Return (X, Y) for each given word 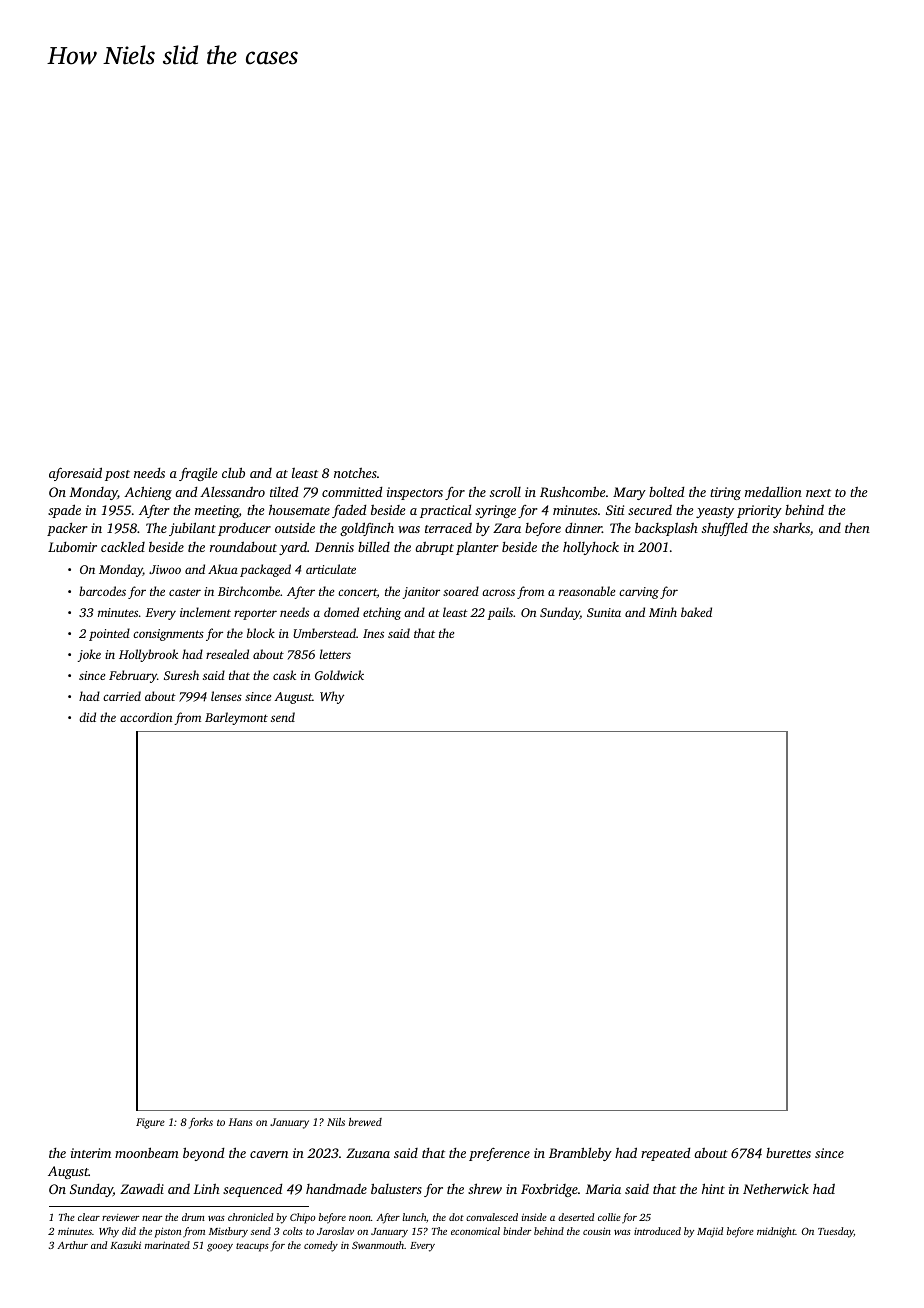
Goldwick (339, 675)
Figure (150, 1123)
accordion (146, 717)
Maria (603, 1189)
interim (91, 1153)
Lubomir (72, 547)
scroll (505, 492)
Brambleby (580, 1154)
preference (499, 1154)
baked (696, 612)
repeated (665, 1154)
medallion (773, 492)
